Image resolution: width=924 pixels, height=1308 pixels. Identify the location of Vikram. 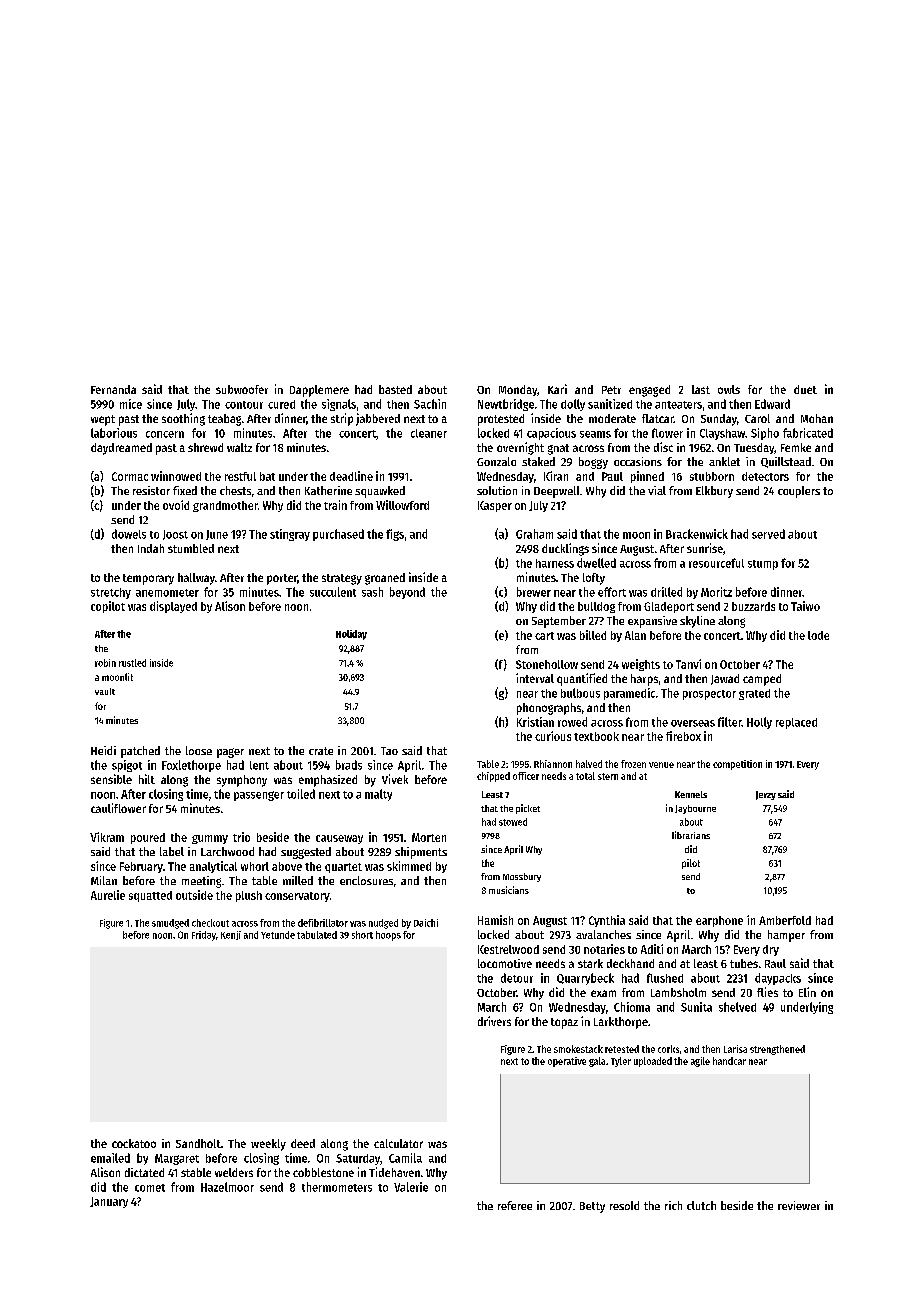
(107, 837).
